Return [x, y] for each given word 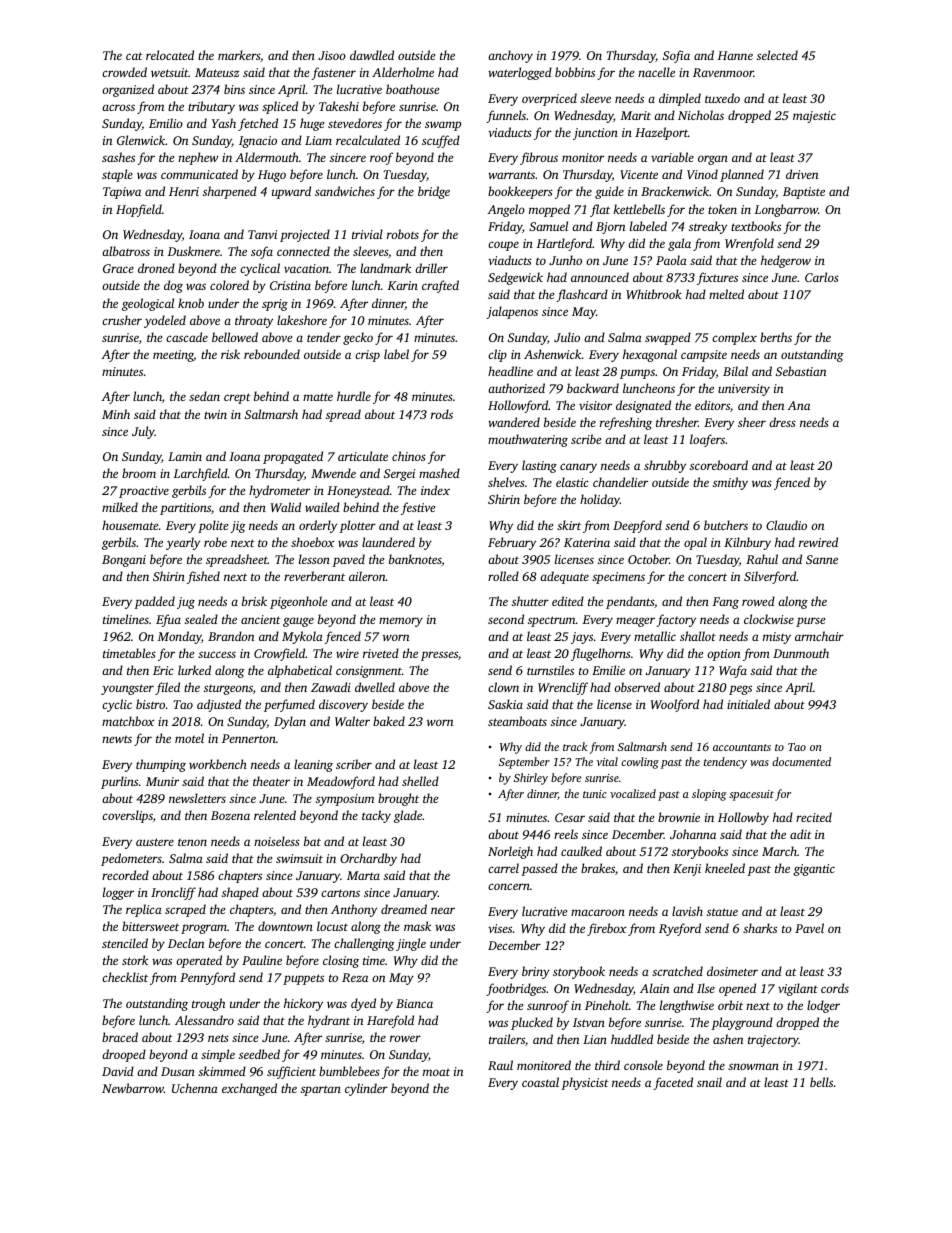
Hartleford [564, 244]
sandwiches [345, 191]
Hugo [272, 176]
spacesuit [751, 795]
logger [118, 893]
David [118, 1071]
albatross [126, 251]
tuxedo [722, 98]
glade [408, 816]
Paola [671, 260]
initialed [748, 704]
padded [155, 602]
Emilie [608, 670]
